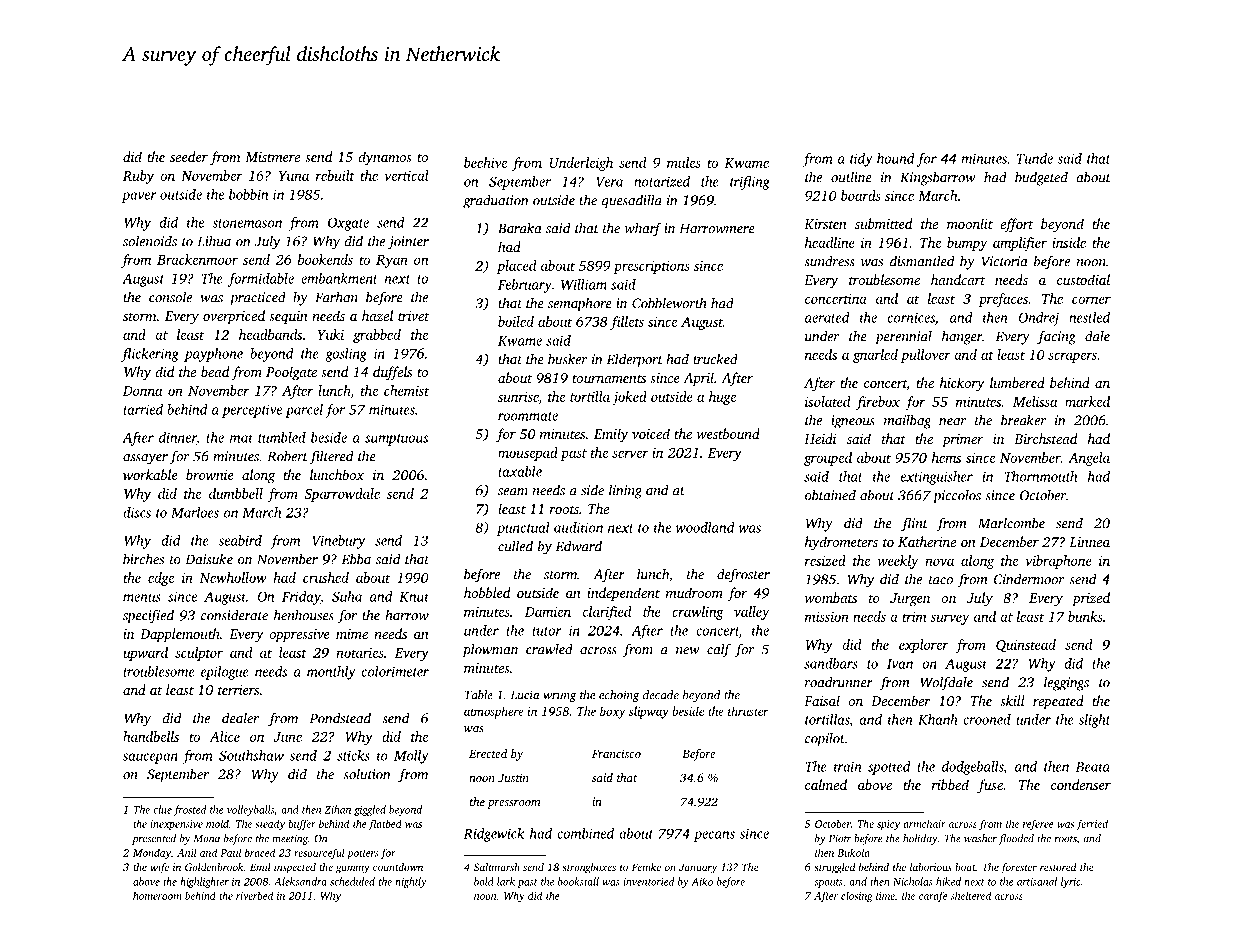 The image size is (1233, 952). What do you see at coordinates (841, 543) in the image?
I see `hydrometers` at bounding box center [841, 543].
